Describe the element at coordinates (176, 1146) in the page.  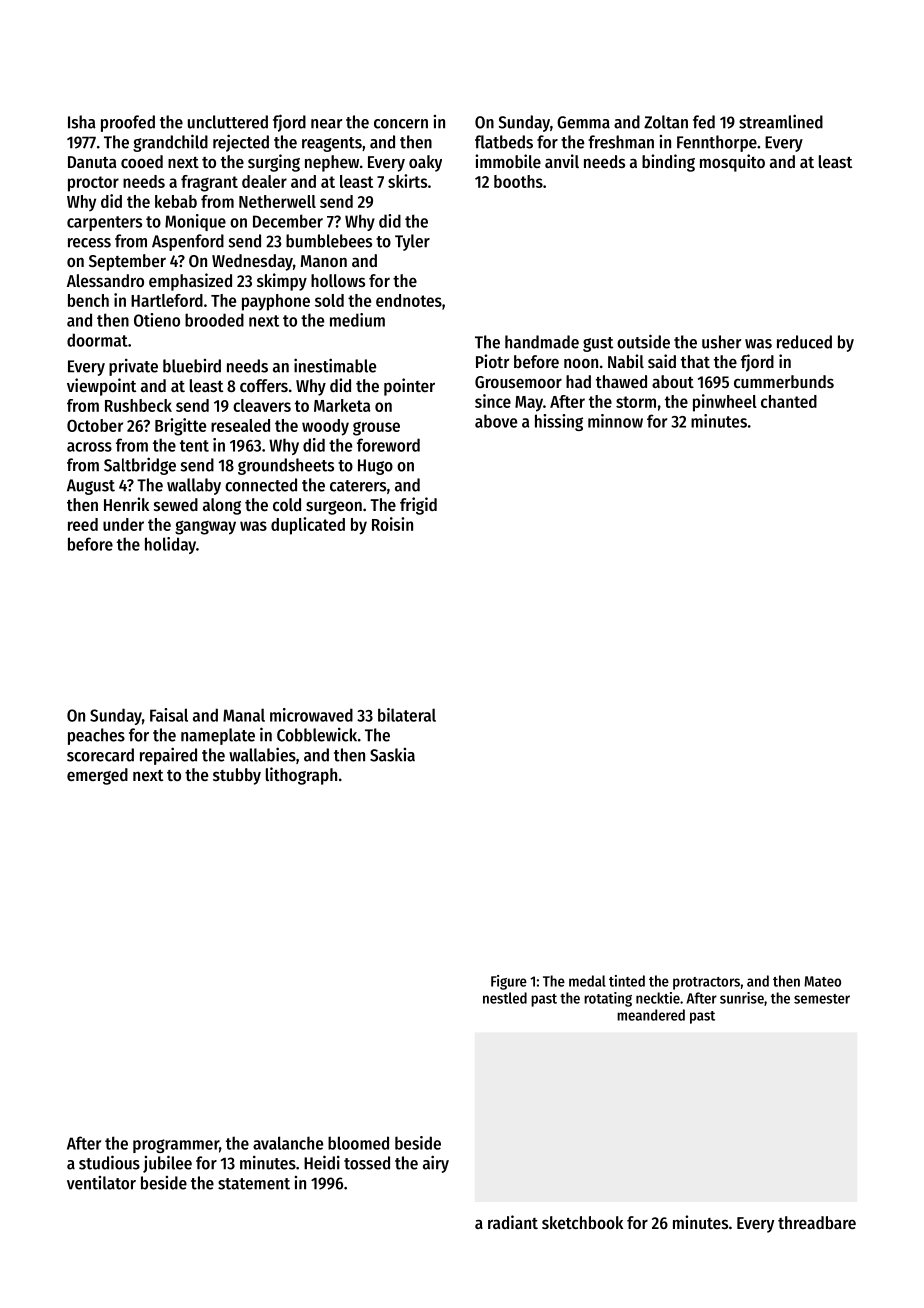
I see `programmer` at that location.
